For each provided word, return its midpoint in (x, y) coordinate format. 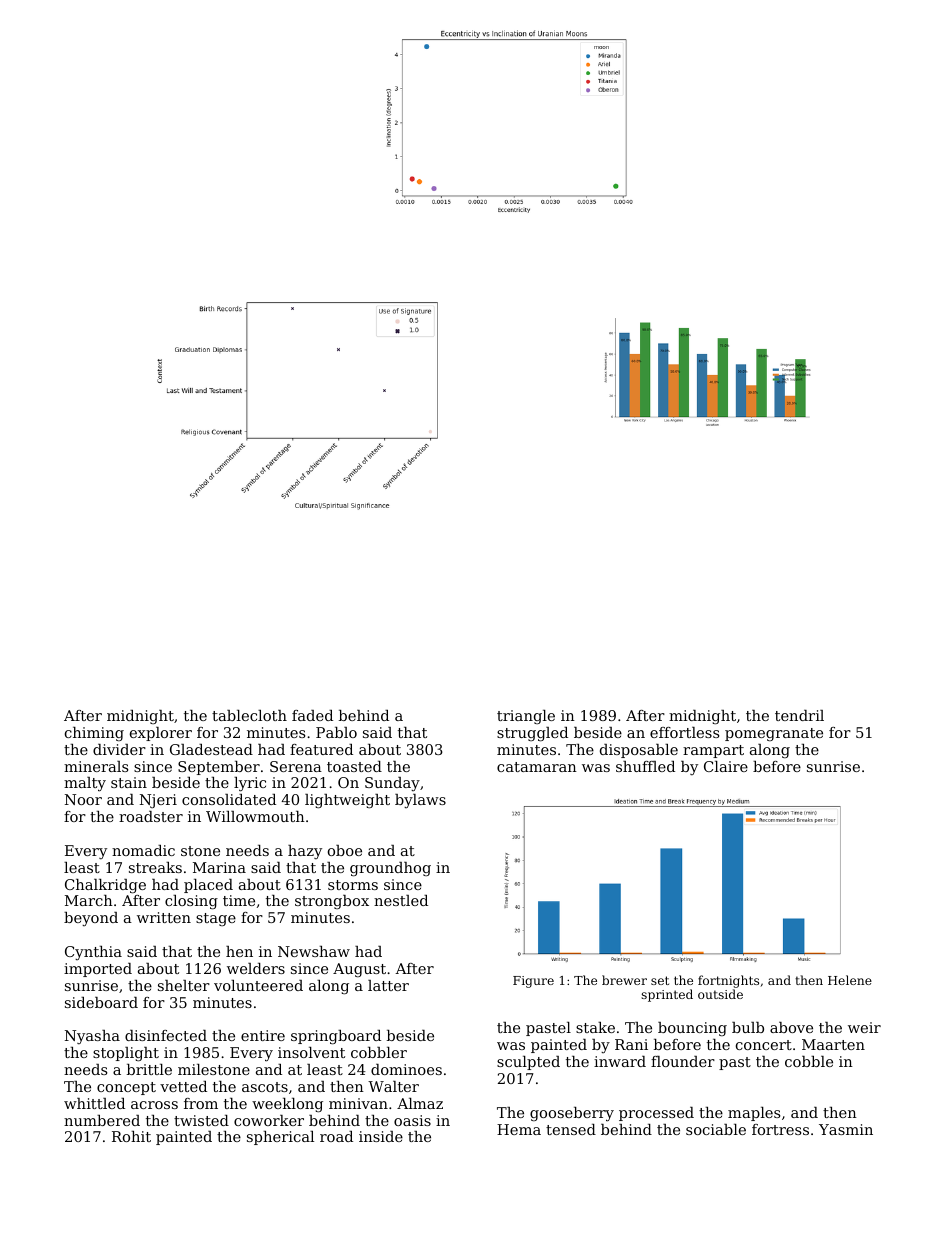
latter (388, 985)
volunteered (258, 985)
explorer (161, 734)
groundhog (390, 869)
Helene (850, 980)
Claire (726, 766)
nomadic (143, 850)
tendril (799, 715)
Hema (519, 1129)
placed (208, 886)
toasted (354, 766)
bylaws (420, 801)
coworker (269, 1120)
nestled (401, 900)
